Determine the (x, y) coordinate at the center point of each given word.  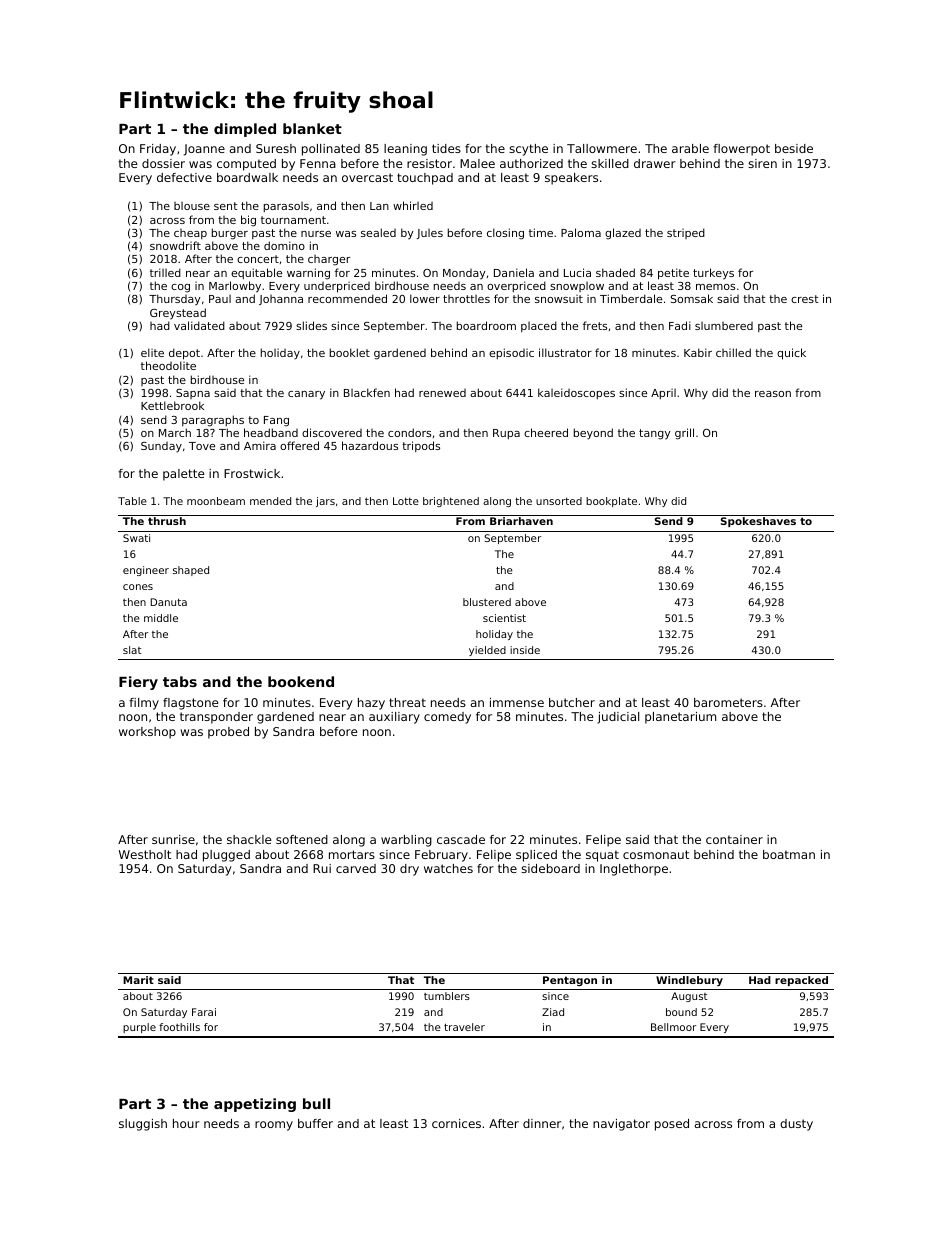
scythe (528, 150)
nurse (316, 234)
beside (794, 148)
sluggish (143, 1125)
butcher (572, 702)
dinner (542, 1123)
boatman (789, 854)
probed (228, 733)
